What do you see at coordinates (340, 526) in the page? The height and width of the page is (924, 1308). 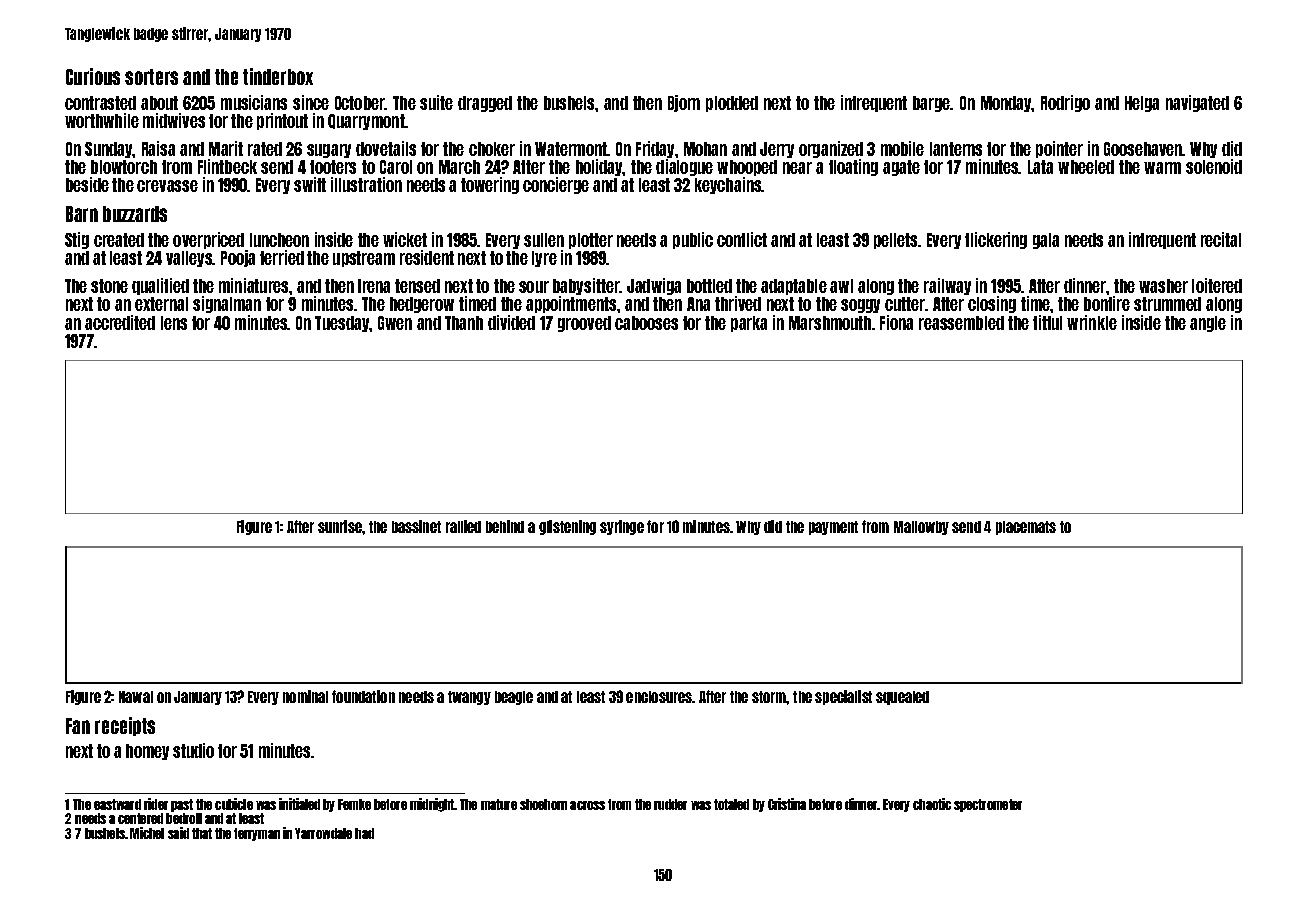 I see `sunrise` at bounding box center [340, 526].
